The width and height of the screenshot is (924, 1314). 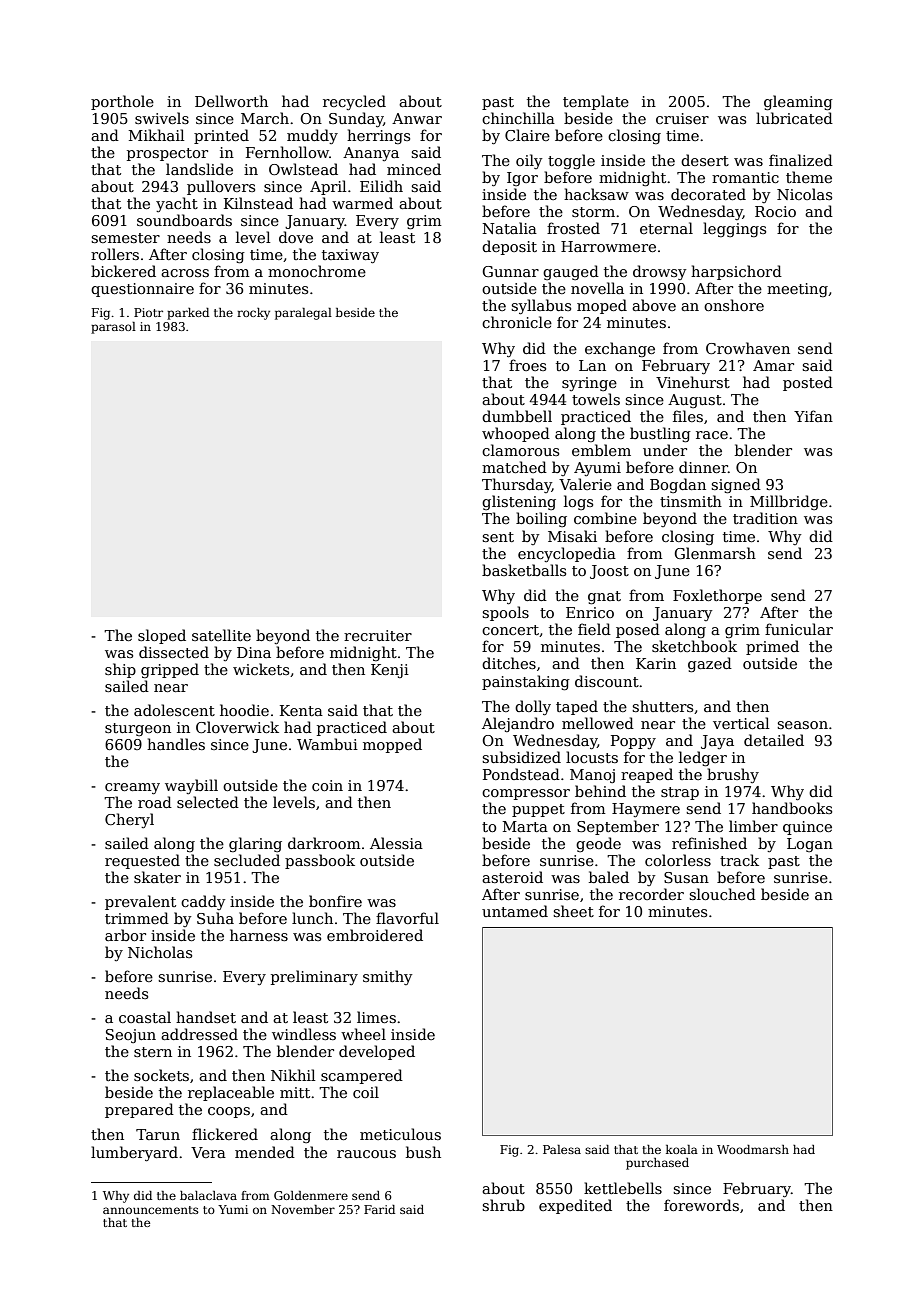 I want to click on exchange, so click(x=620, y=349).
